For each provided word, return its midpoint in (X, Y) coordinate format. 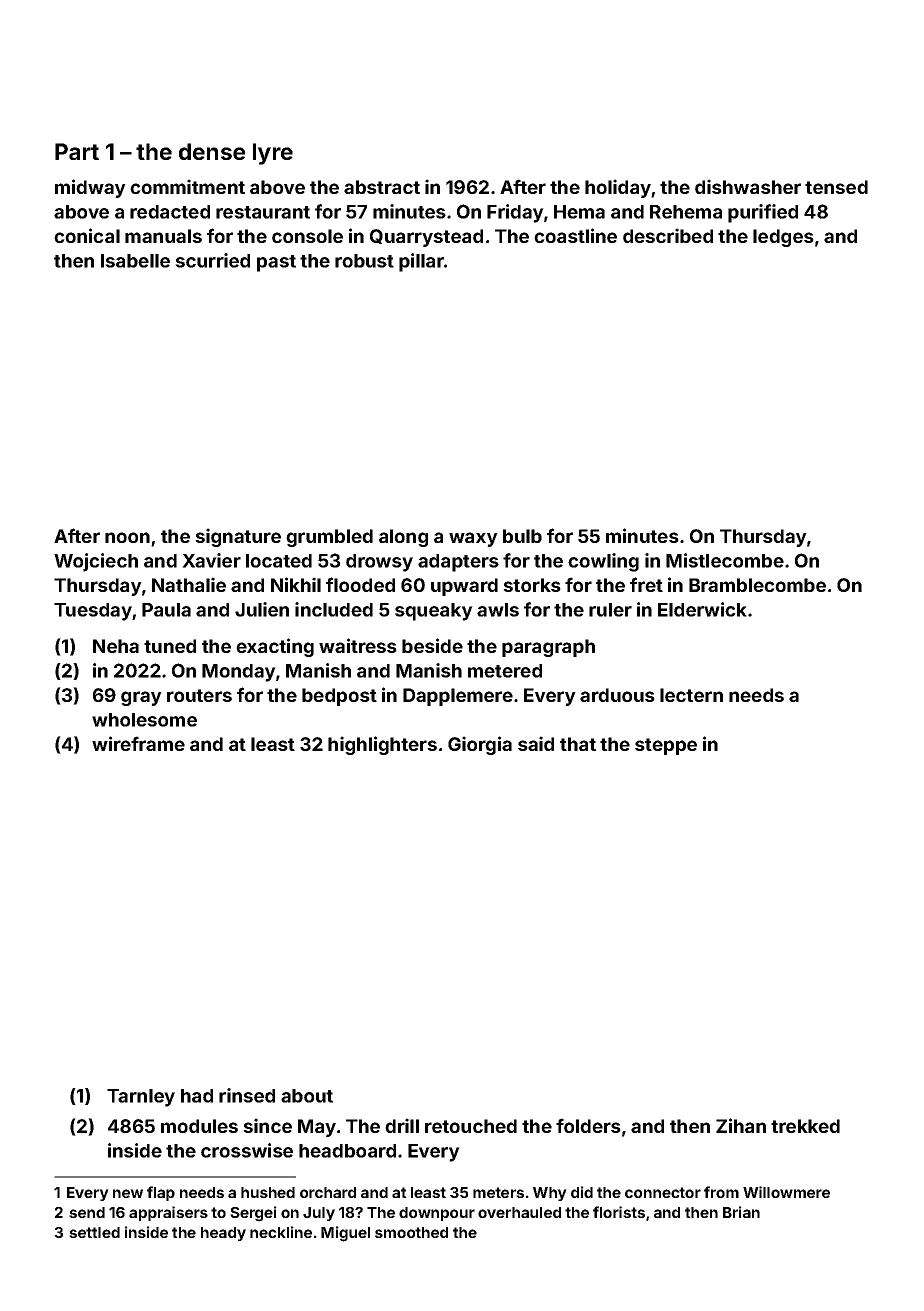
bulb (522, 536)
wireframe (138, 743)
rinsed (247, 1095)
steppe (666, 746)
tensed (836, 187)
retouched (471, 1126)
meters (498, 1192)
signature (238, 537)
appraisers (168, 1213)
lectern (691, 695)
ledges (783, 238)
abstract (382, 187)
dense (212, 151)
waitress (358, 645)
